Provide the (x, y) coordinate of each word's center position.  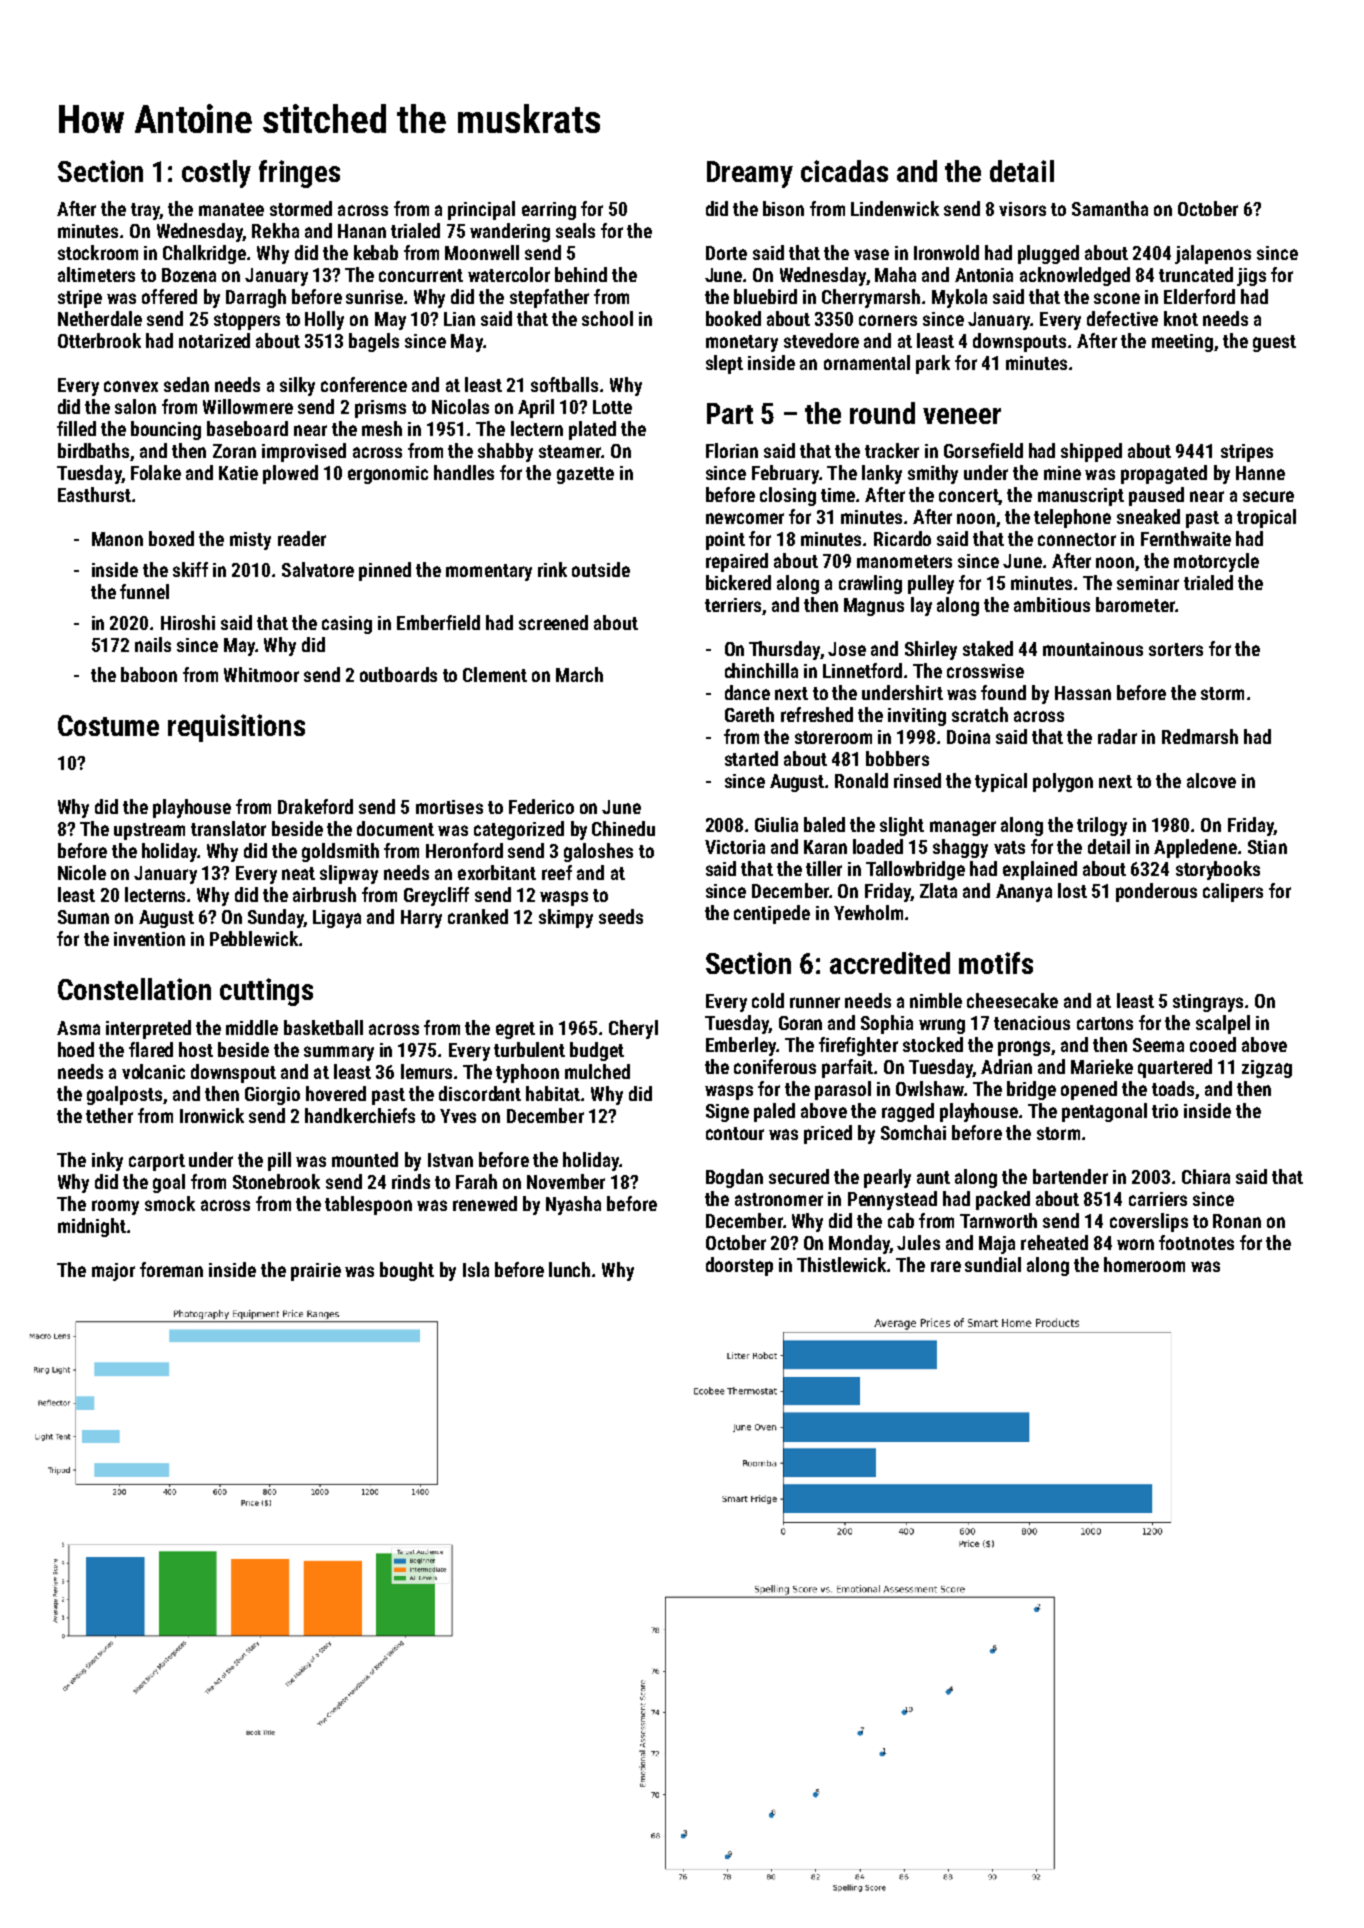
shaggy (960, 848)
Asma (78, 1028)
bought (407, 1271)
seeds (621, 916)
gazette (585, 475)
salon (135, 406)
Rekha (275, 230)
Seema (1158, 1045)
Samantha (1110, 208)
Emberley (741, 1046)
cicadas (844, 171)
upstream (149, 831)
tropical (1266, 518)
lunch (569, 1269)
